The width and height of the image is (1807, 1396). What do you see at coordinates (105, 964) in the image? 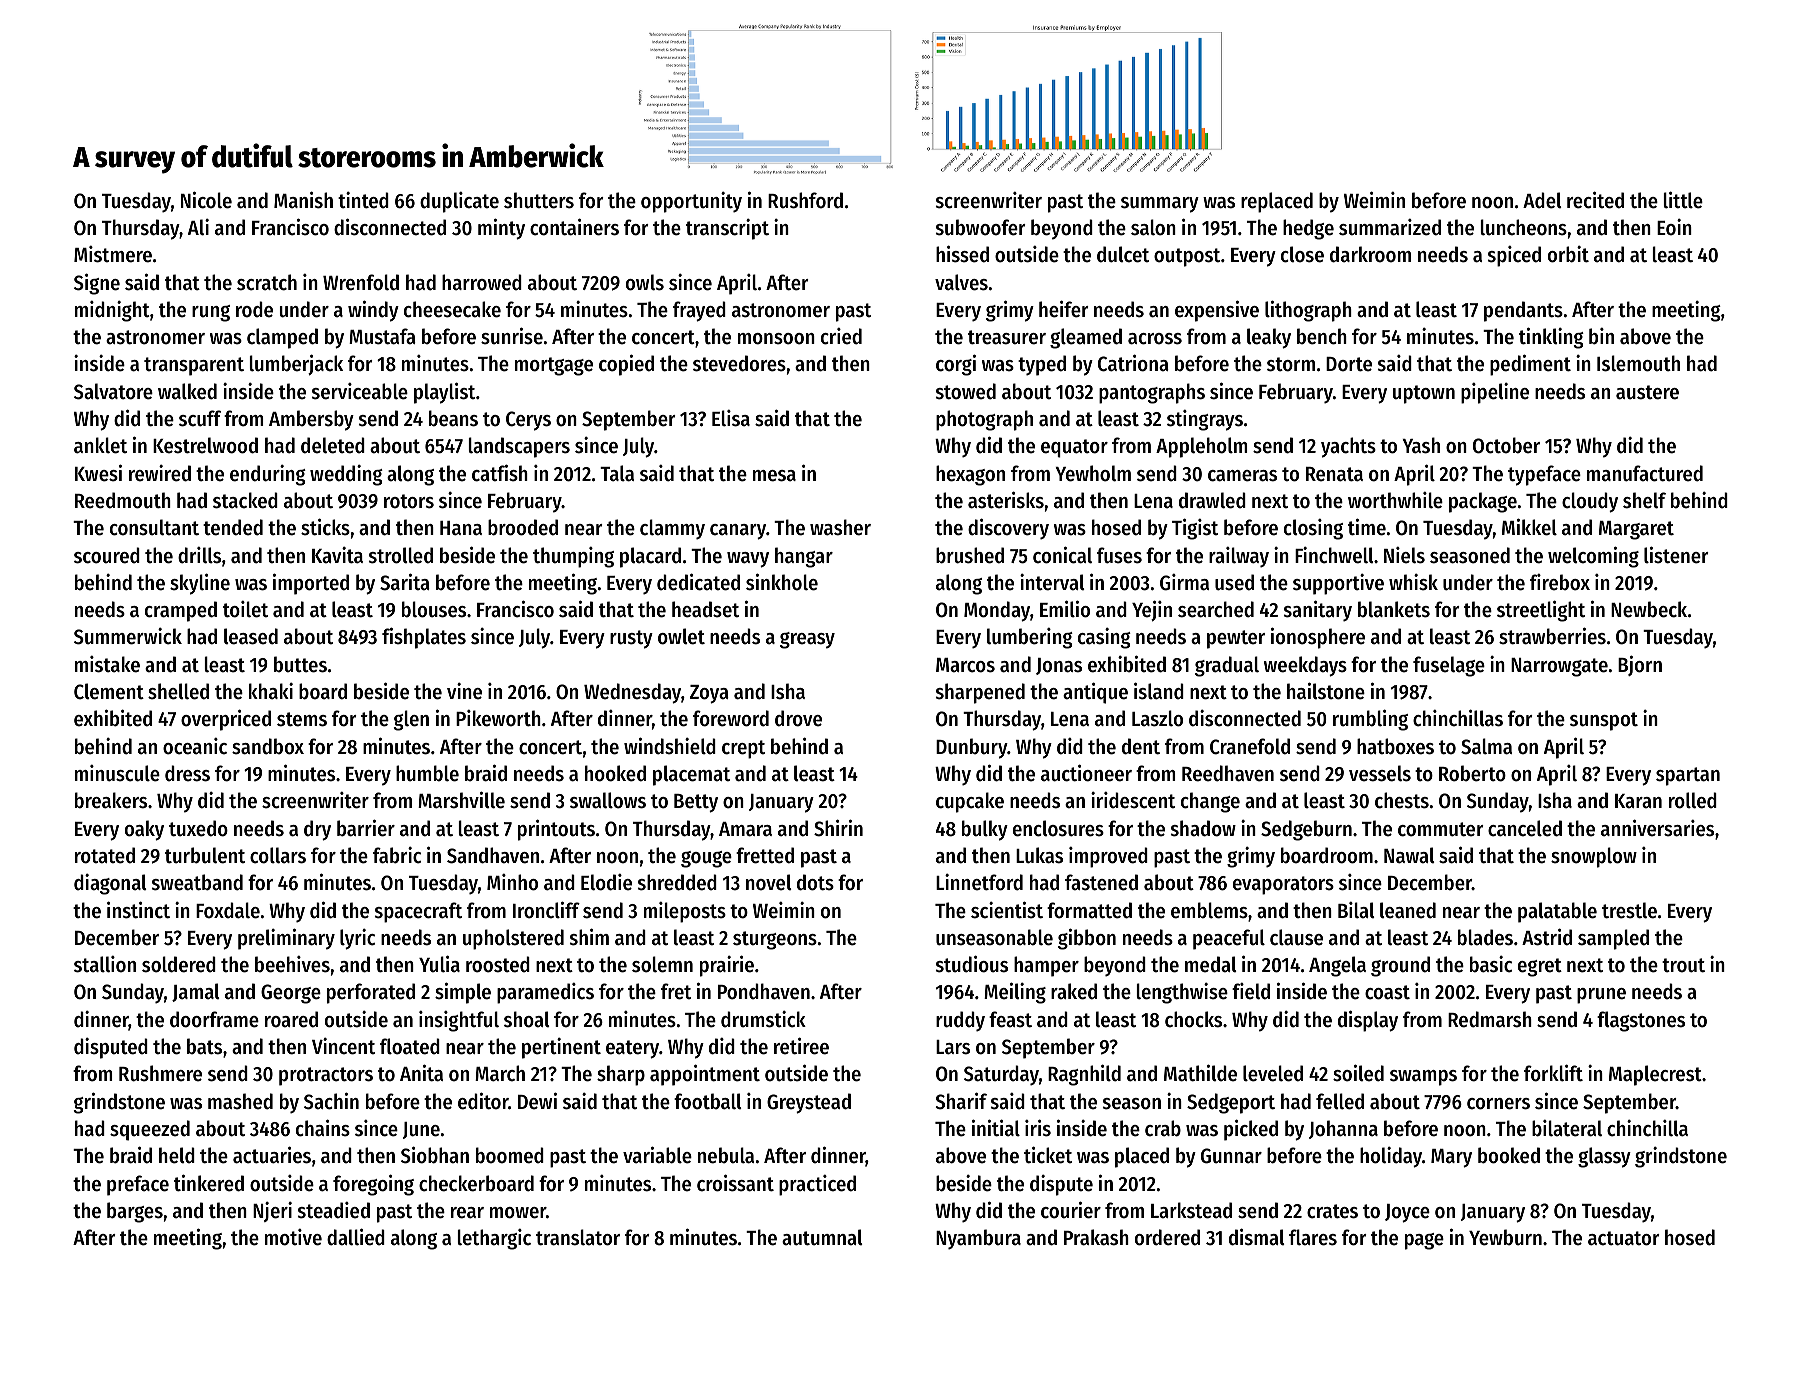
I see `stallion` at bounding box center [105, 964].
